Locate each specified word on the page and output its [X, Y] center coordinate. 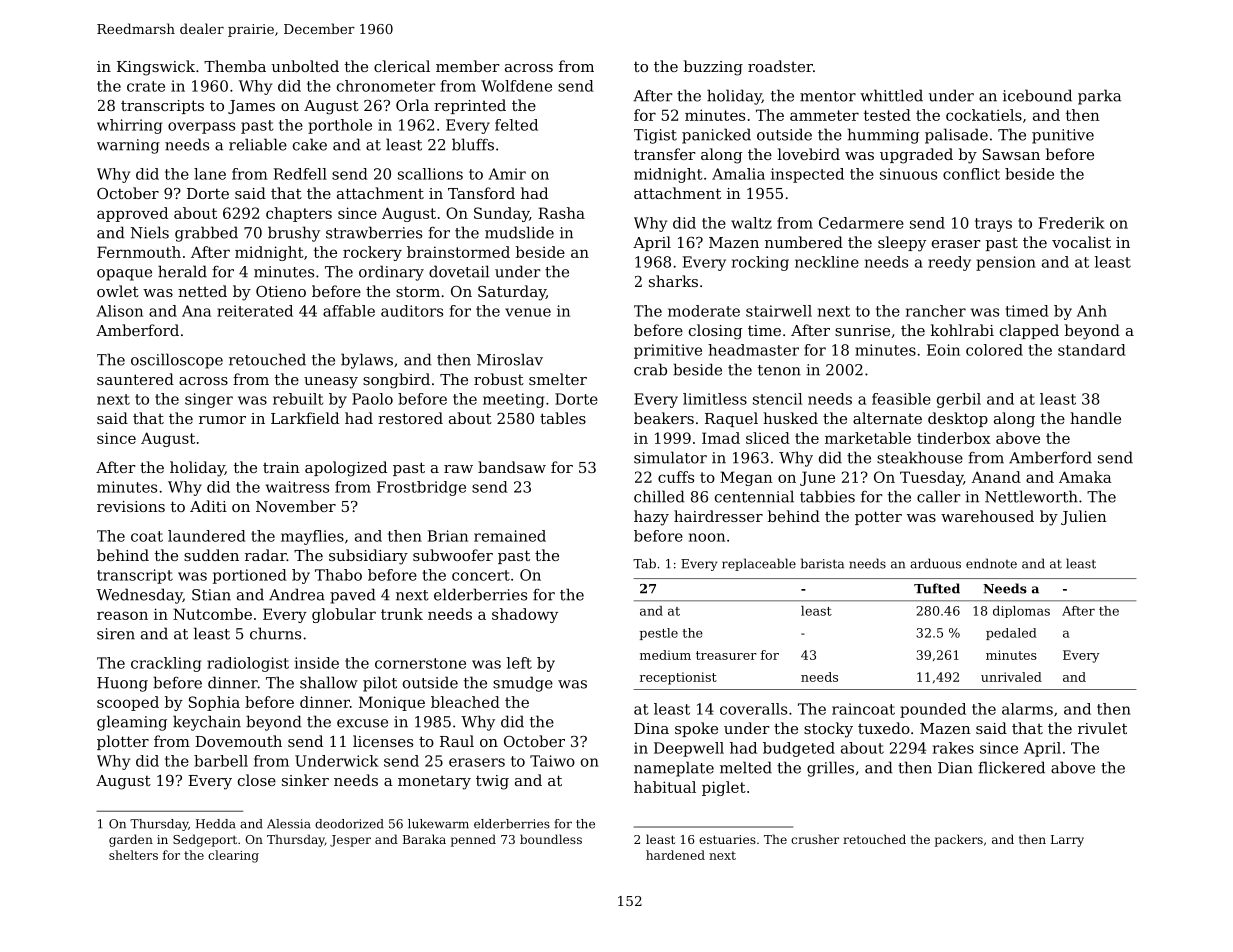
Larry [1067, 841]
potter [878, 518]
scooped [128, 703]
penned [473, 840]
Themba [235, 66]
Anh [1092, 311]
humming [883, 136]
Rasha [561, 213]
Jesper [350, 841]
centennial [754, 496]
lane [210, 174]
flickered [1011, 767]
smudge [523, 684]
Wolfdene [516, 86]
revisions [131, 506]
